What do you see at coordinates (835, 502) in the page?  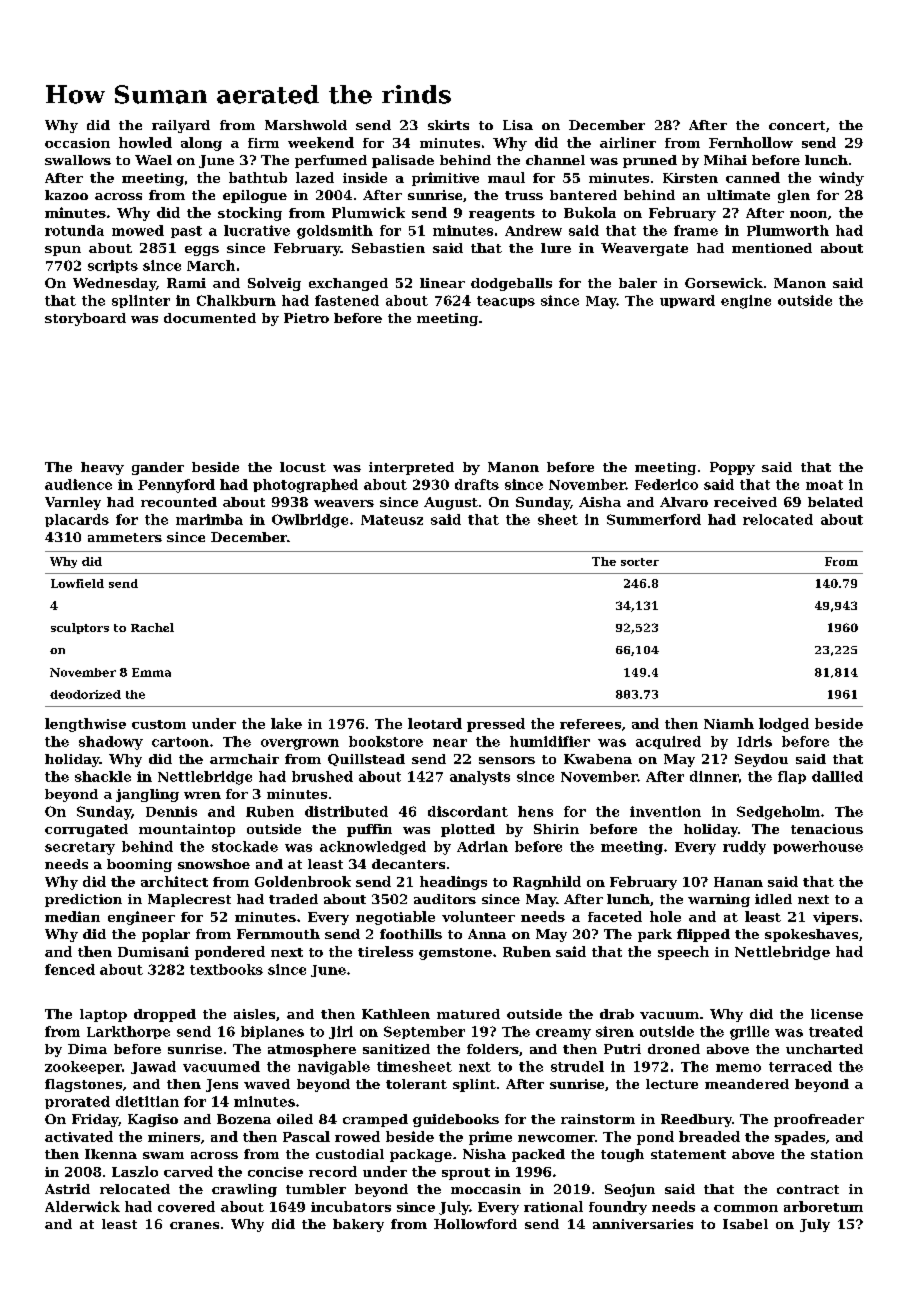 I see `belated` at bounding box center [835, 502].
